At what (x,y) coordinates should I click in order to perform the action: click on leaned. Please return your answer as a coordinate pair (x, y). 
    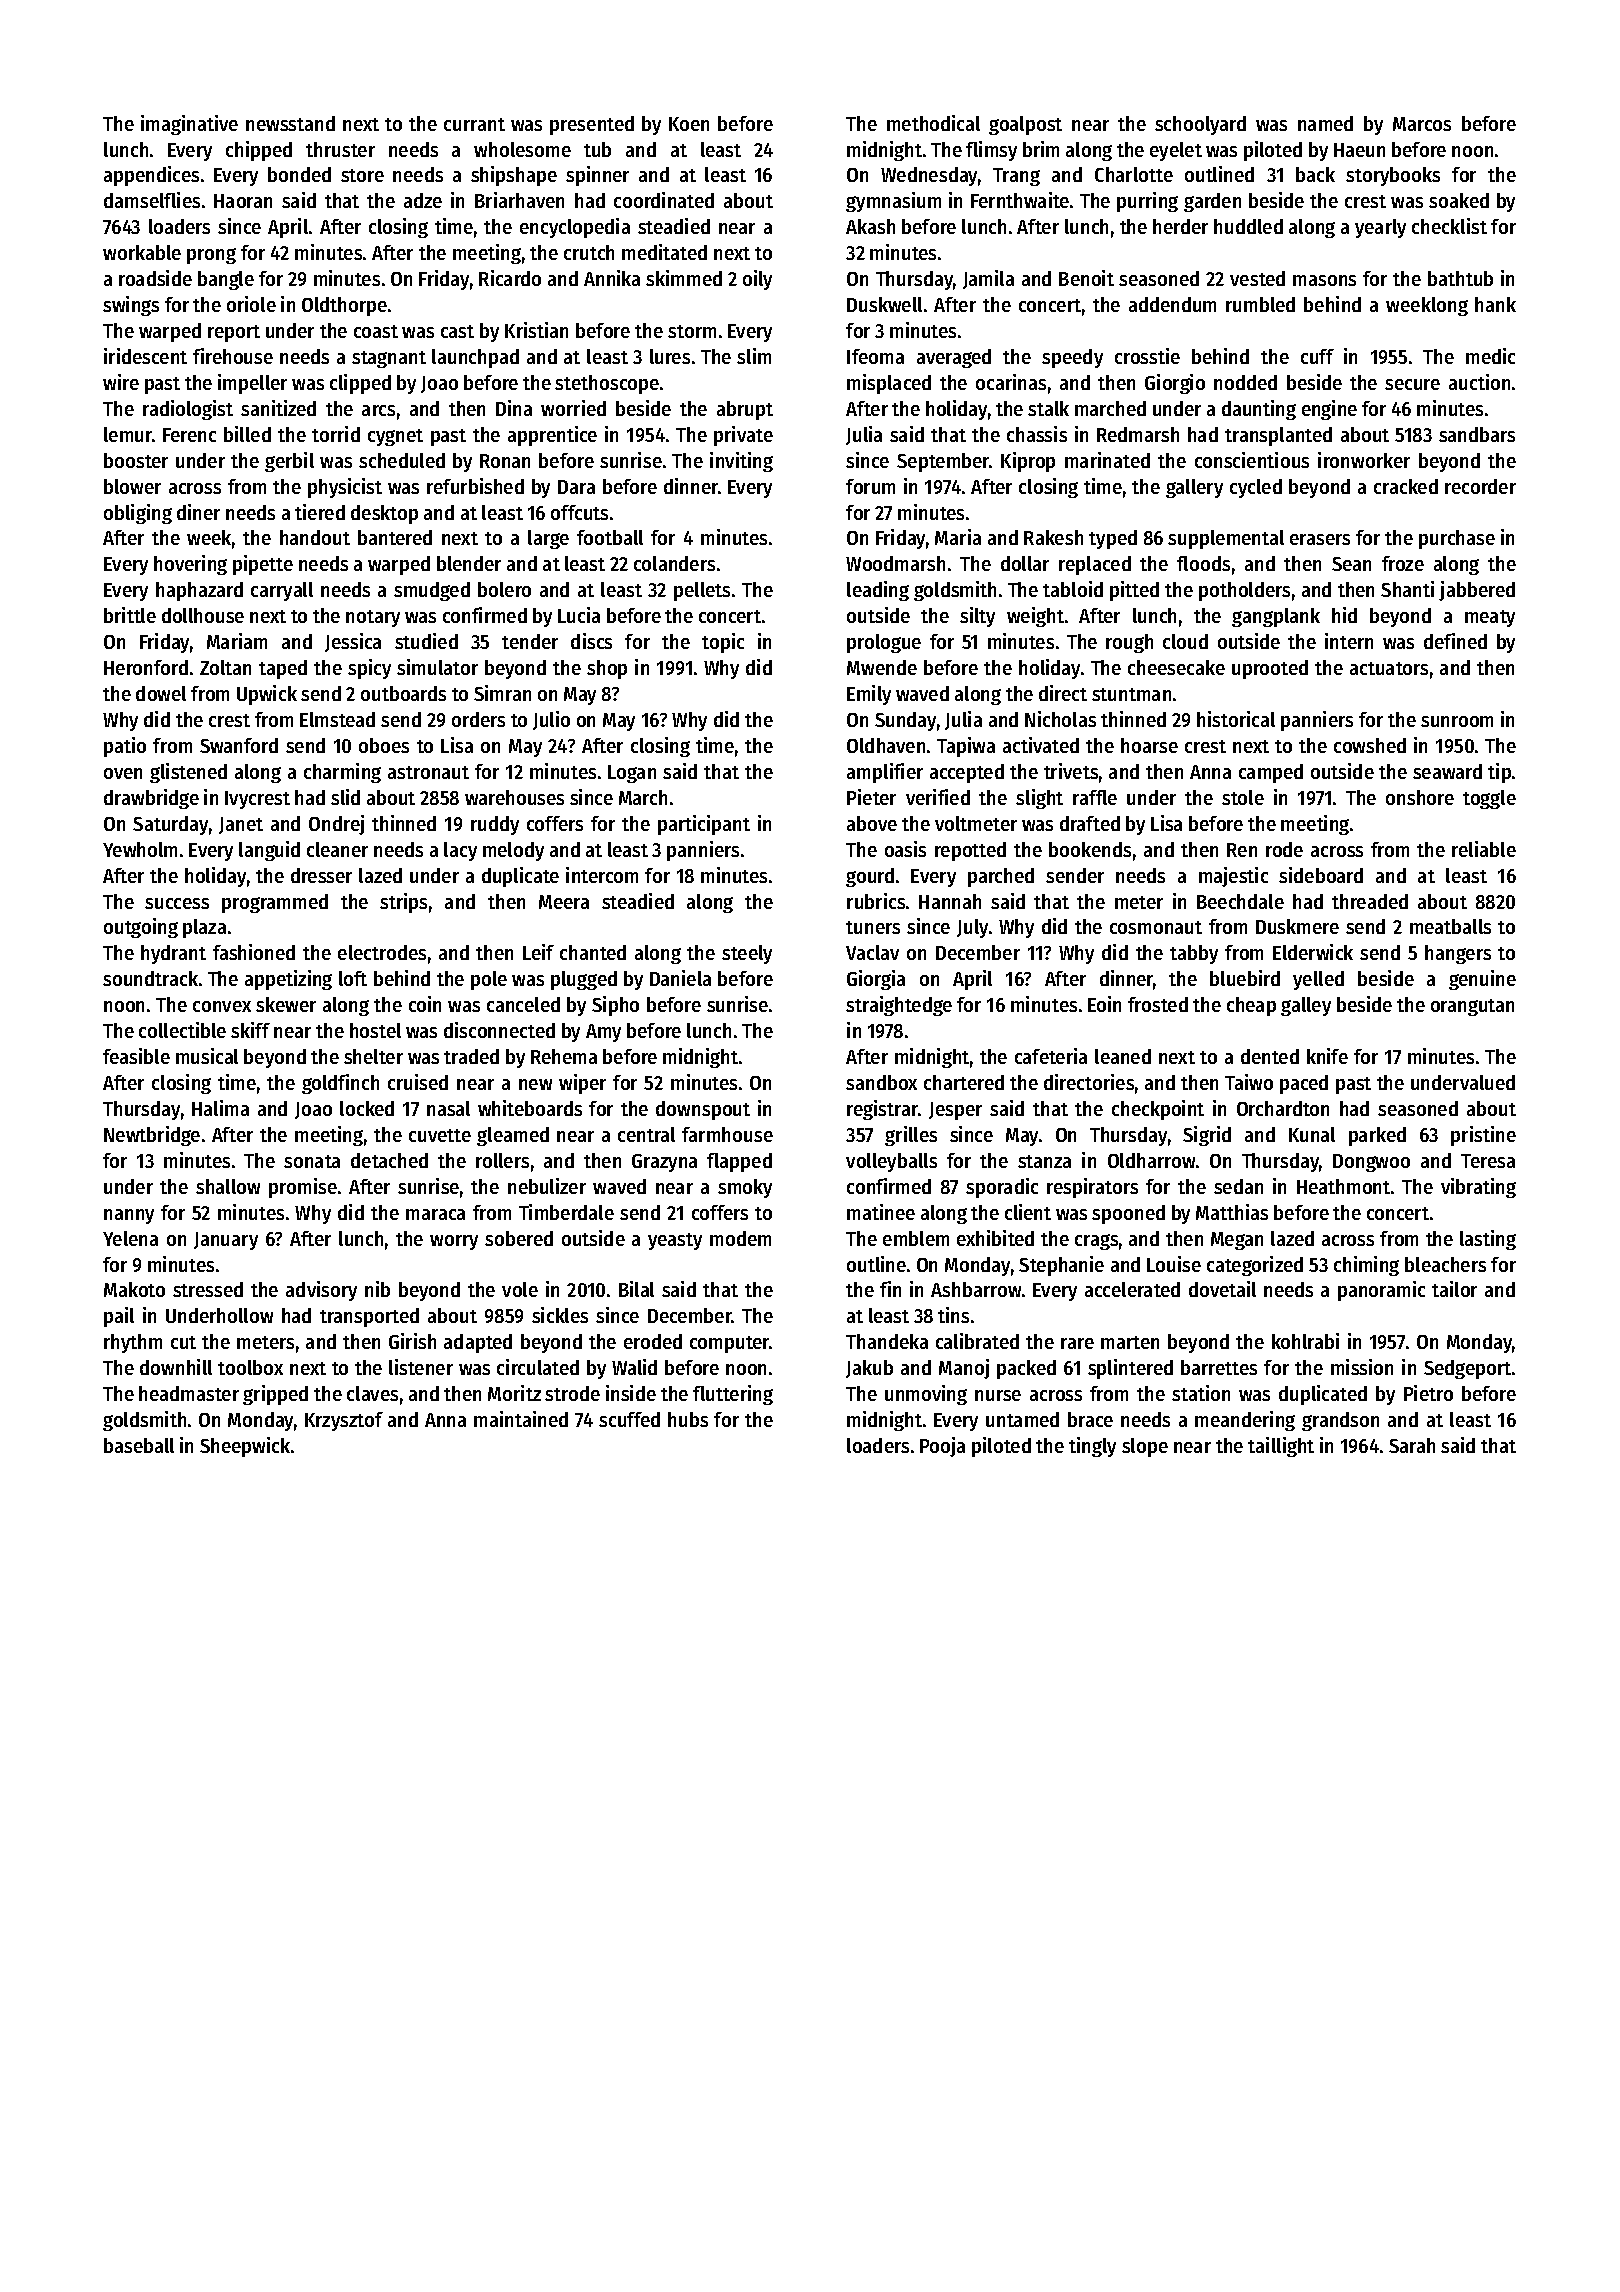
    Looking at the image, I should click on (1123, 1056).
